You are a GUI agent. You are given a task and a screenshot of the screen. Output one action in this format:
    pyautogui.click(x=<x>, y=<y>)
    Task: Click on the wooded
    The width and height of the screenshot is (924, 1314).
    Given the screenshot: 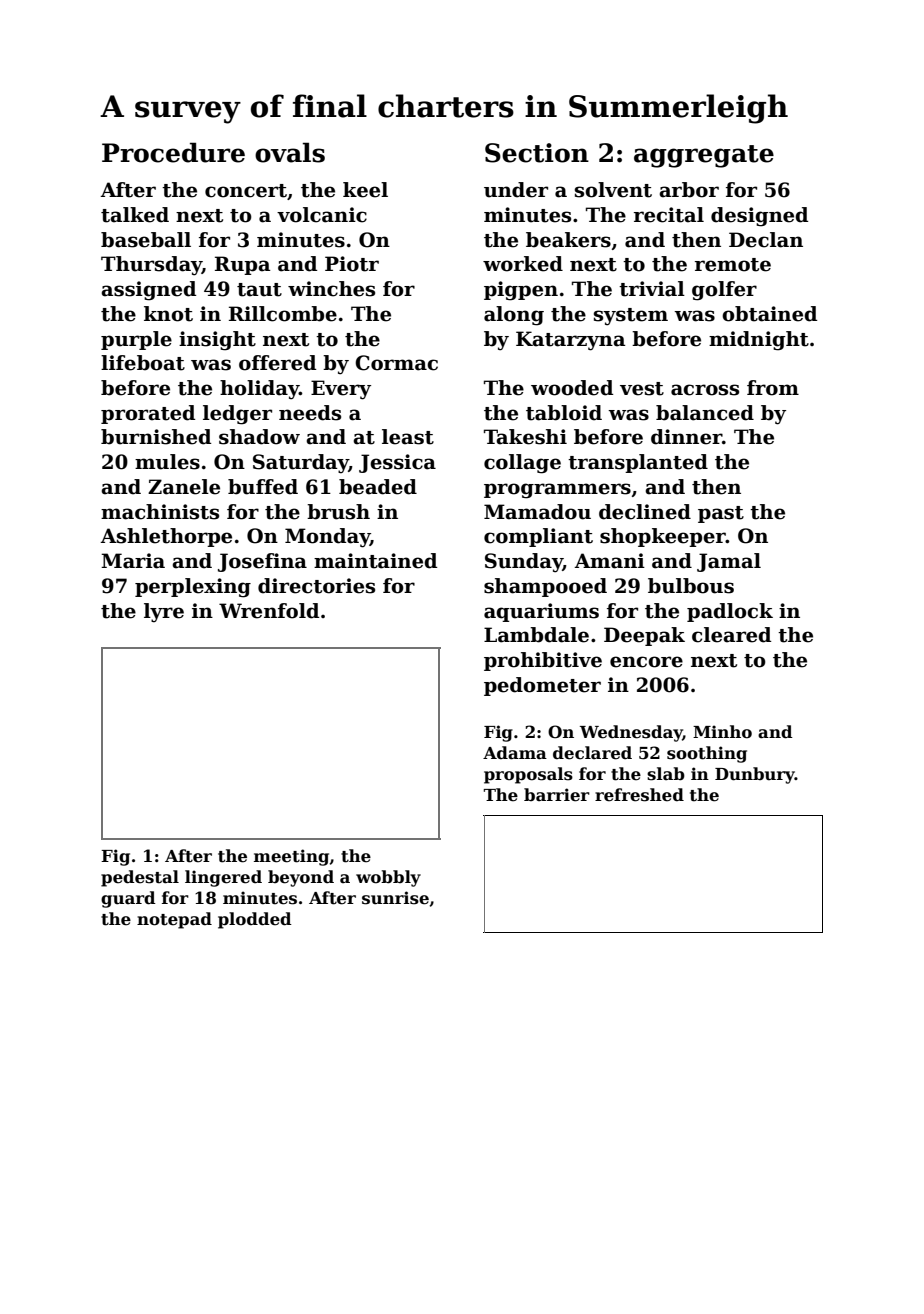 What is the action you would take?
    pyautogui.click(x=572, y=388)
